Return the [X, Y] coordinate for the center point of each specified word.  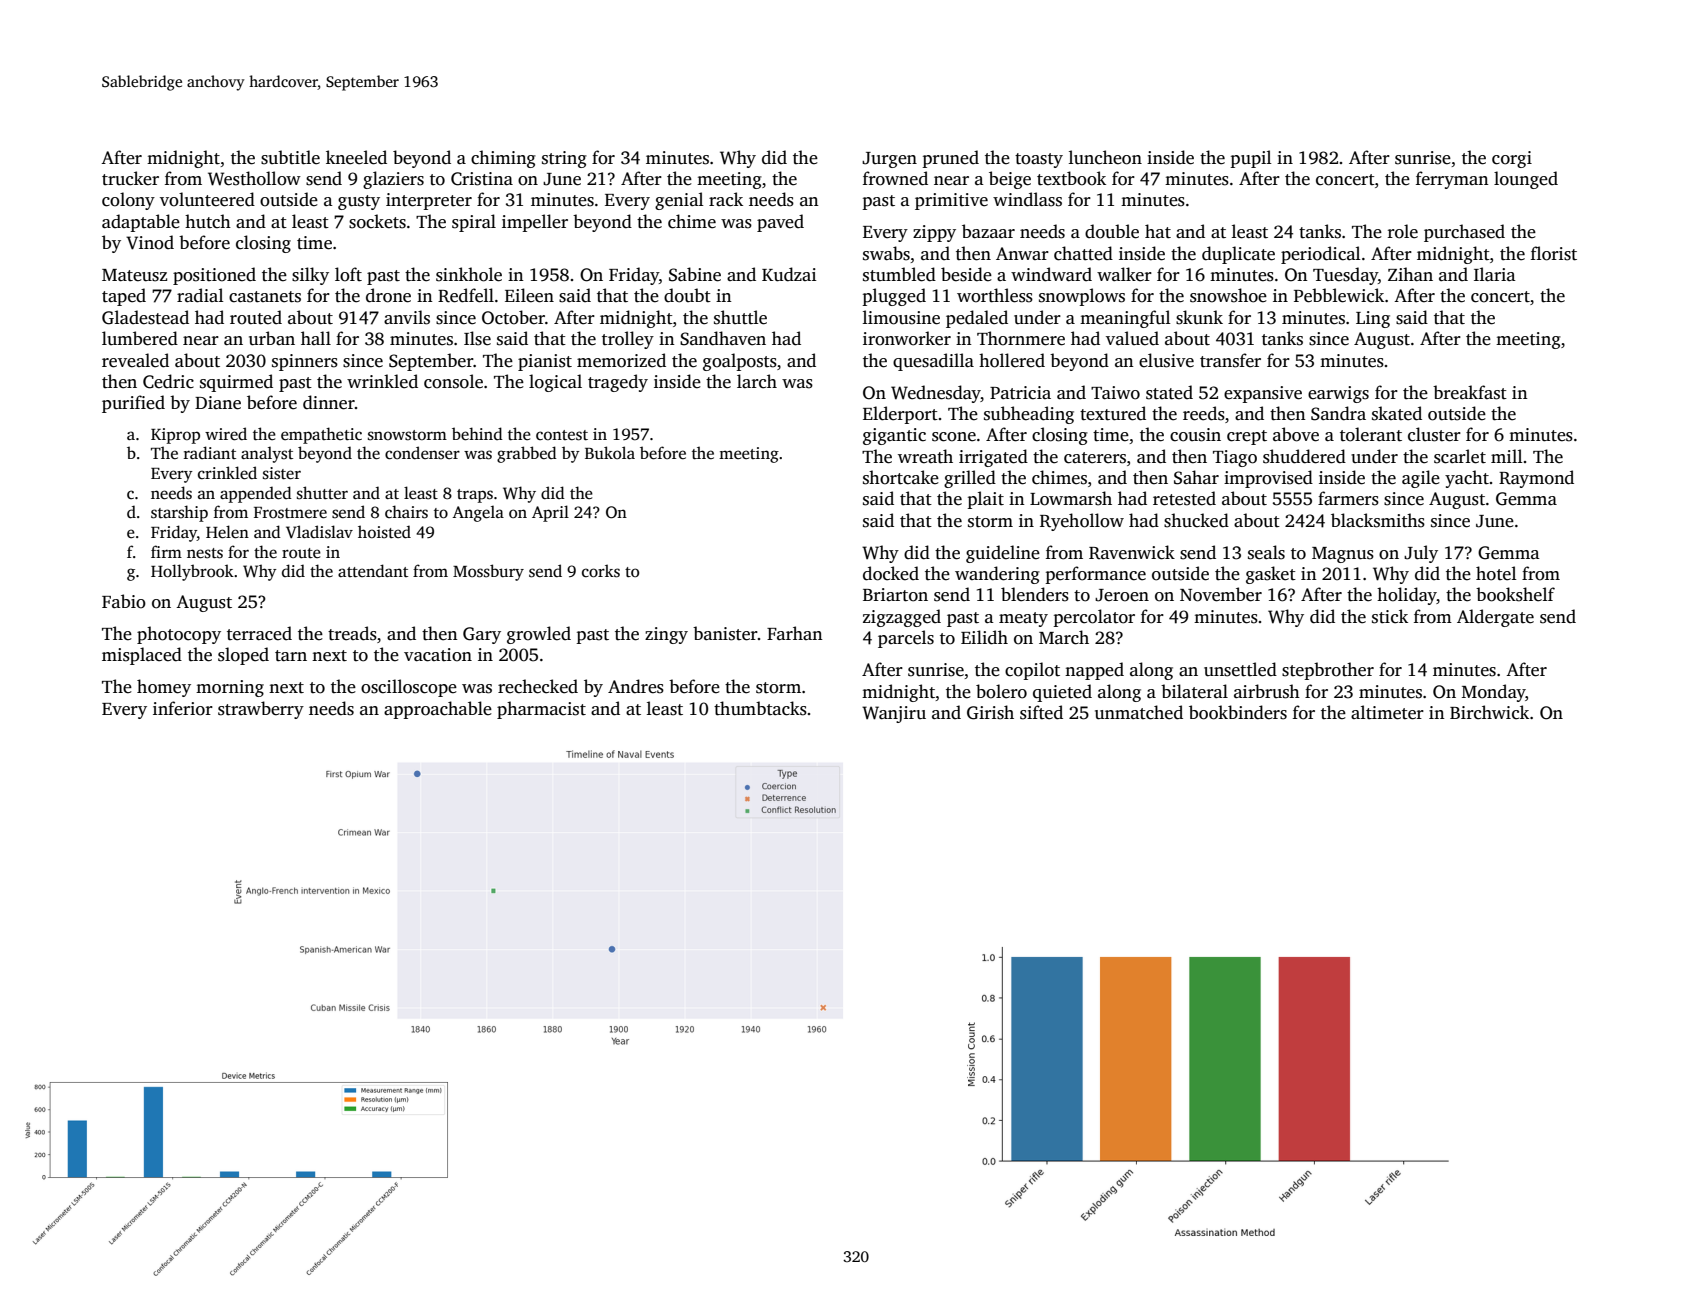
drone [388, 295]
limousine [901, 317]
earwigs [1338, 394]
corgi [1512, 159]
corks [601, 571]
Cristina [482, 179]
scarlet [1460, 456]
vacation [438, 655]
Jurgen [889, 160]
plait [985, 500]
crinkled [227, 473]
